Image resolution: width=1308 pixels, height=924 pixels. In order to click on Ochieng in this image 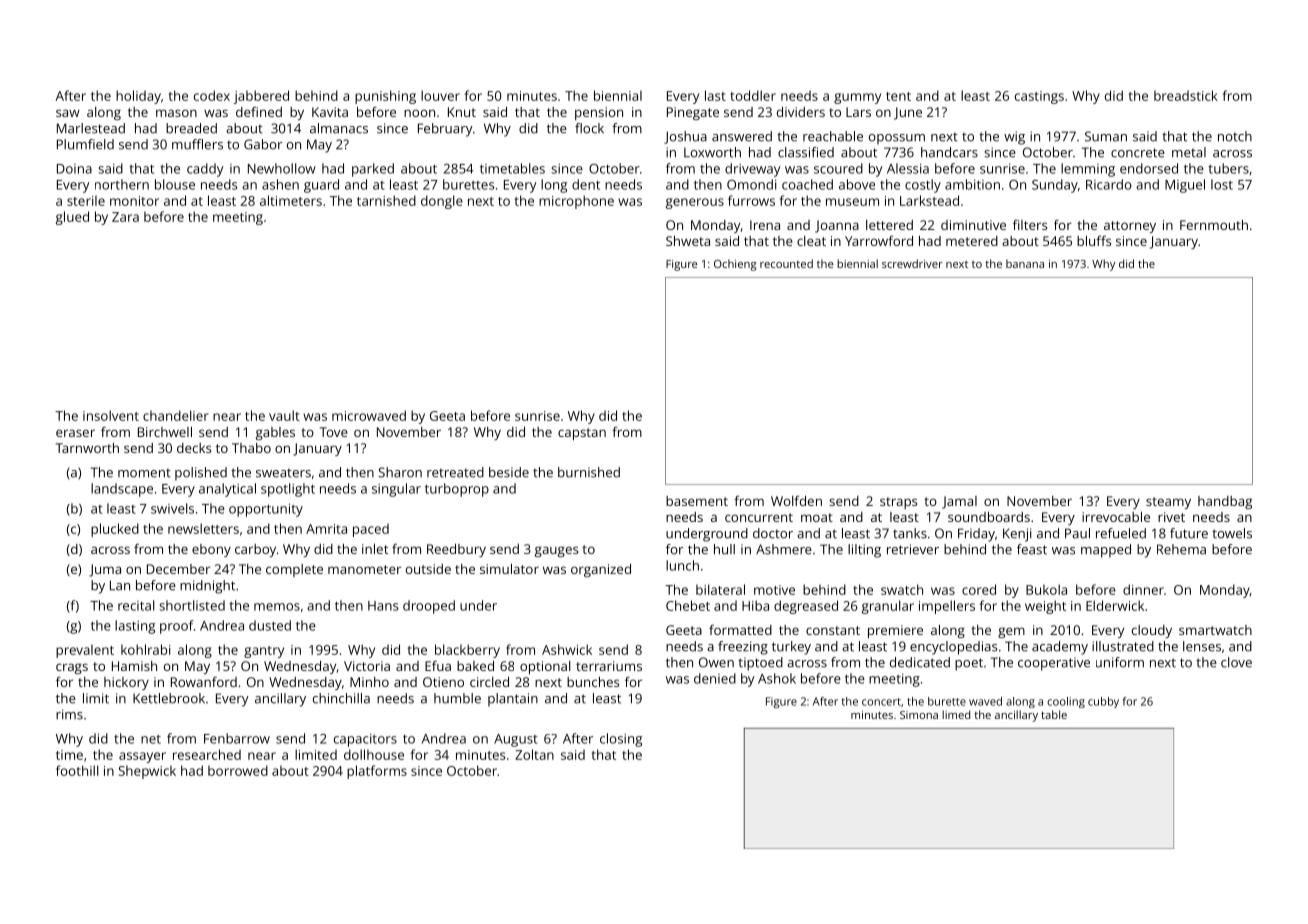, I will do `click(735, 265)`.
